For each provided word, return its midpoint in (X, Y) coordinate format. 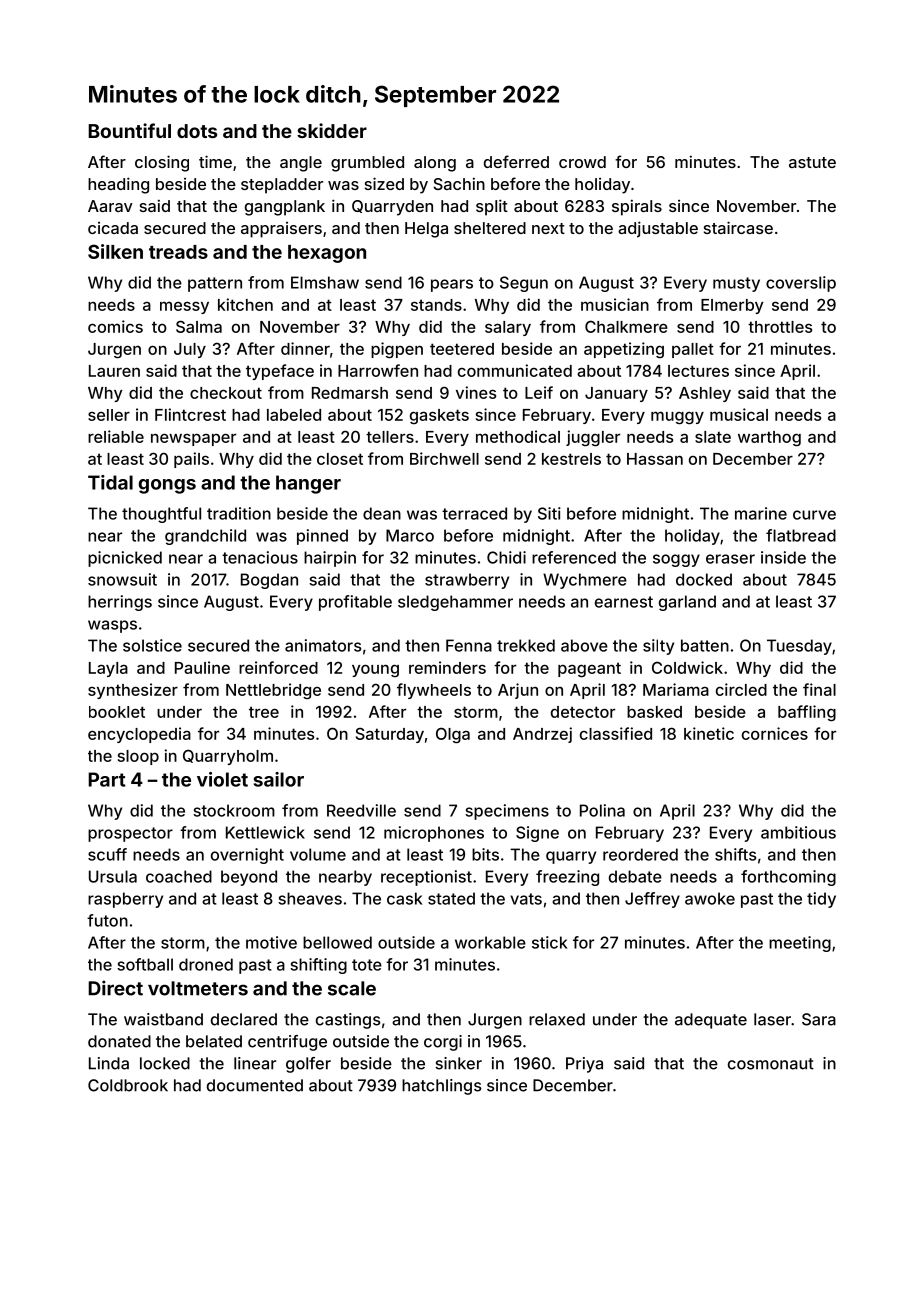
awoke (710, 898)
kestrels (571, 459)
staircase (738, 227)
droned (206, 964)
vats (526, 899)
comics (115, 326)
